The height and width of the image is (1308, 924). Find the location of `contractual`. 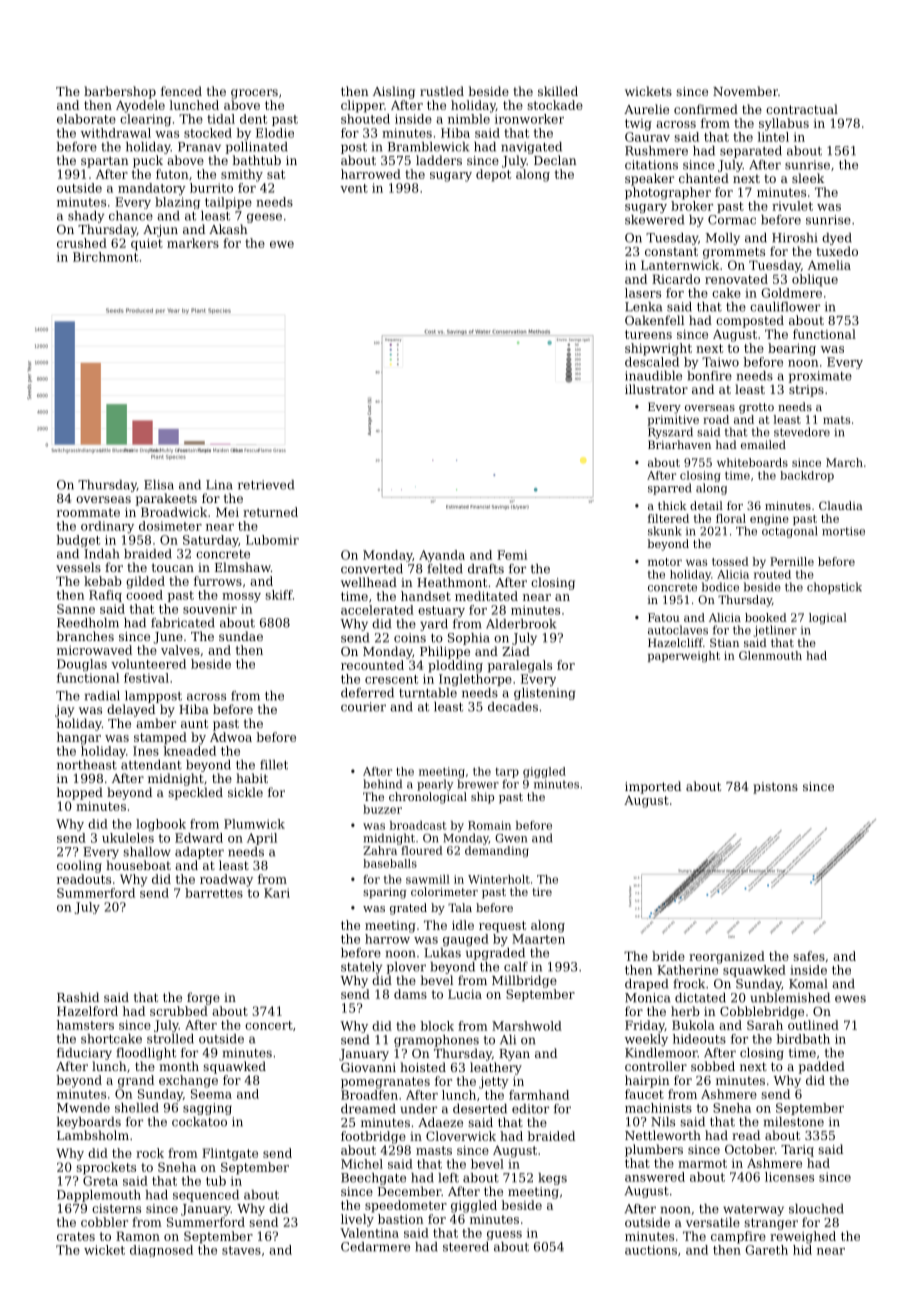

contractual is located at coordinates (802, 109).
